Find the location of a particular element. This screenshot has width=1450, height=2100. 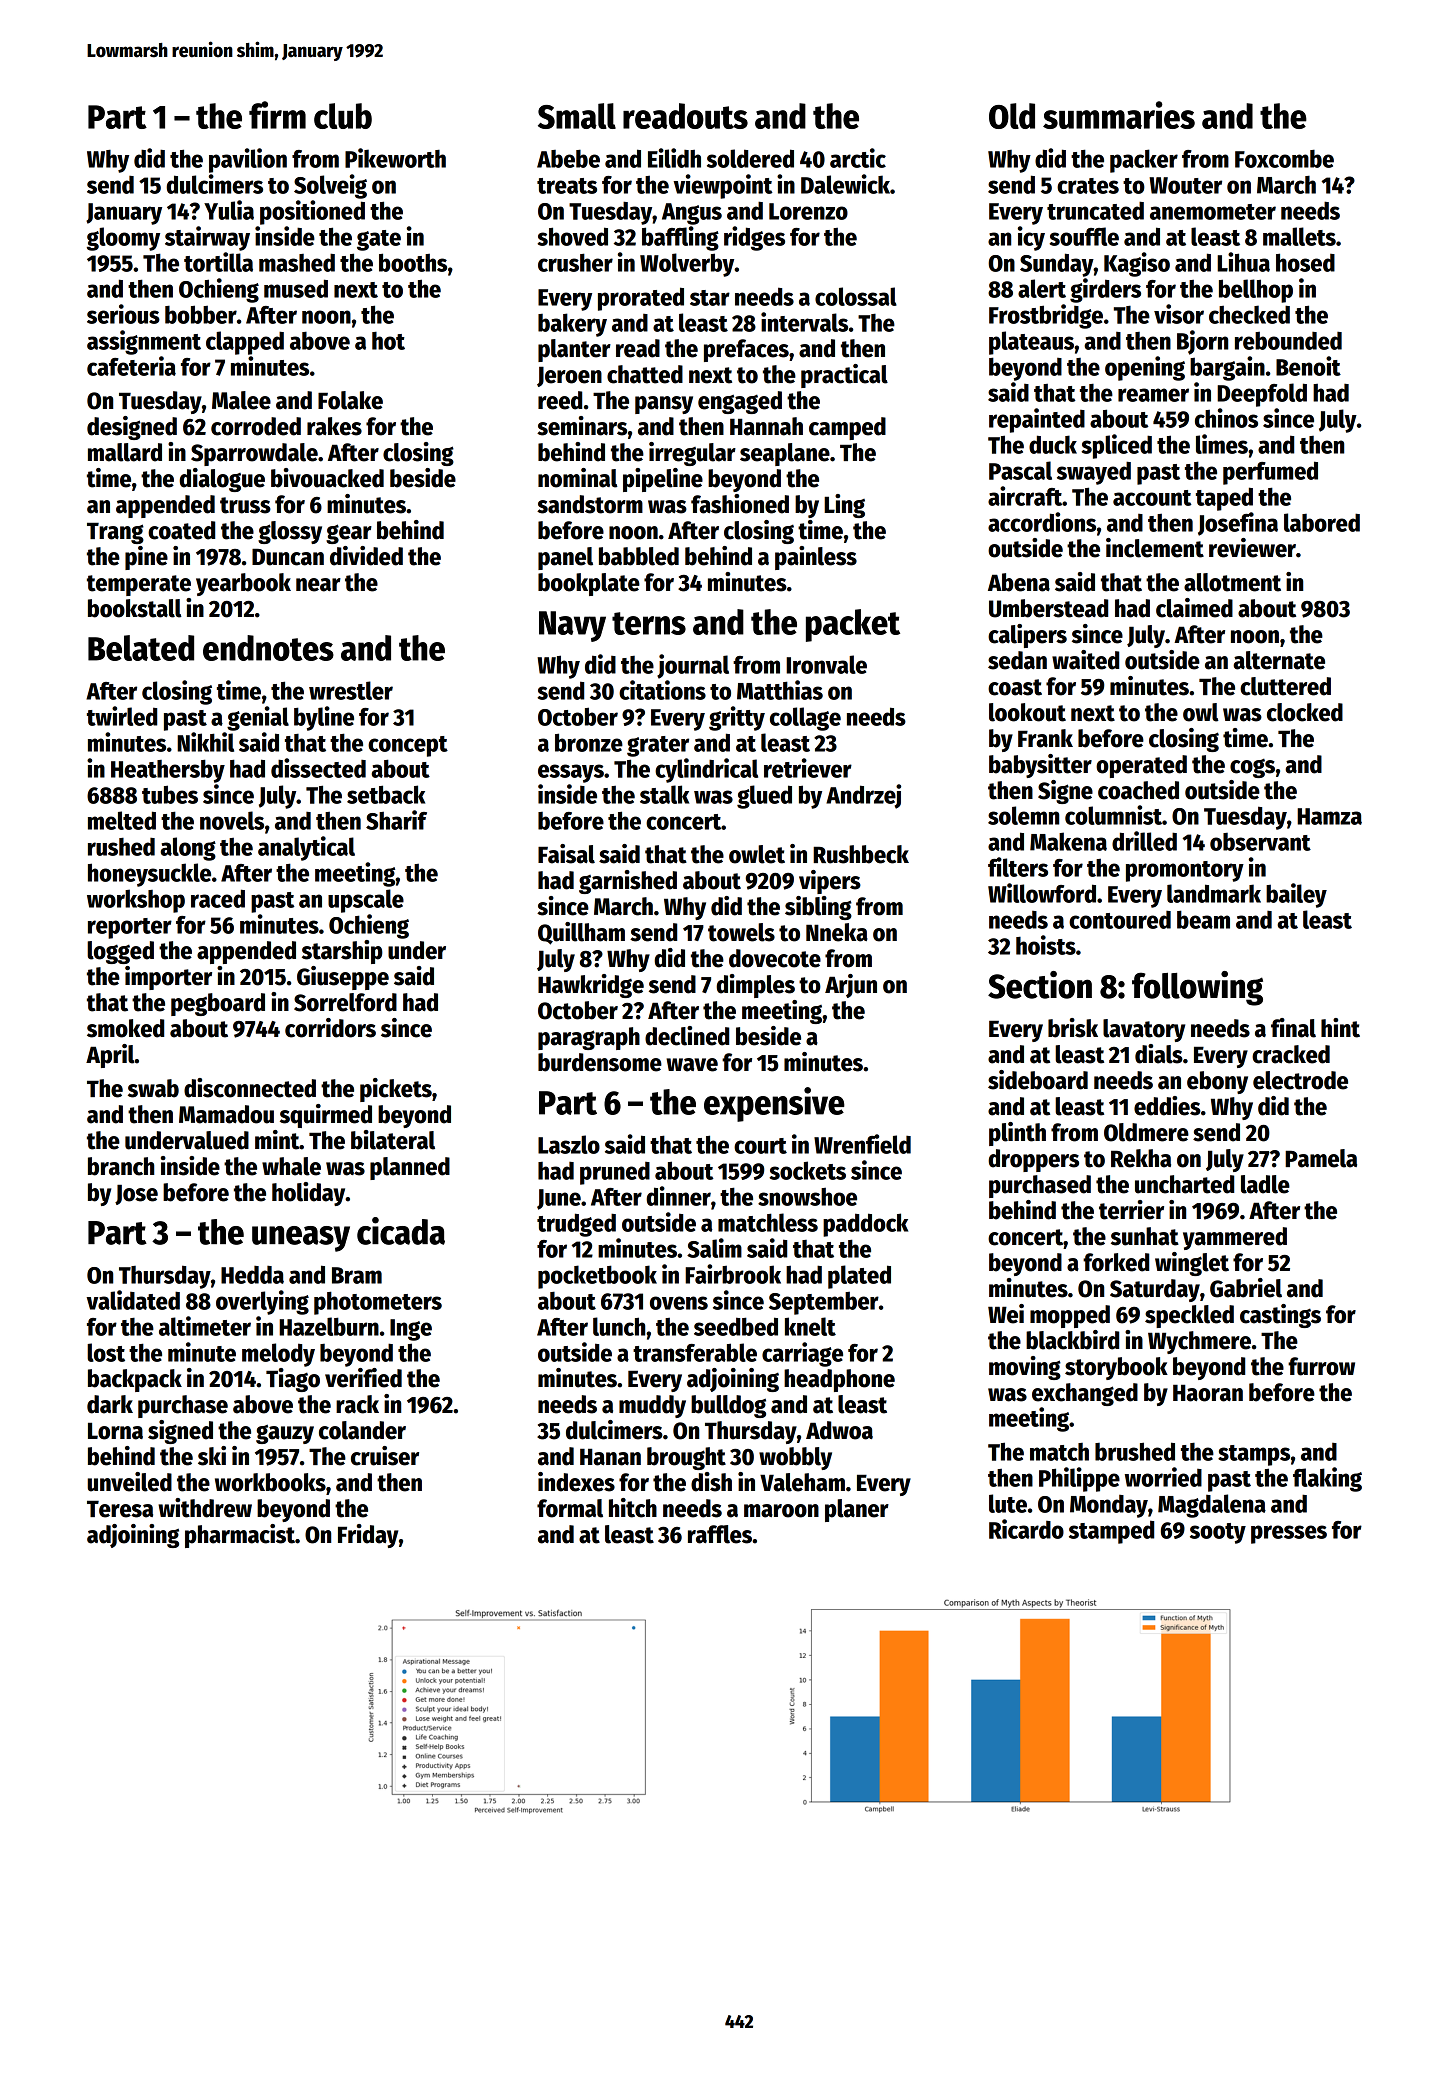

Sharif is located at coordinates (396, 820).
